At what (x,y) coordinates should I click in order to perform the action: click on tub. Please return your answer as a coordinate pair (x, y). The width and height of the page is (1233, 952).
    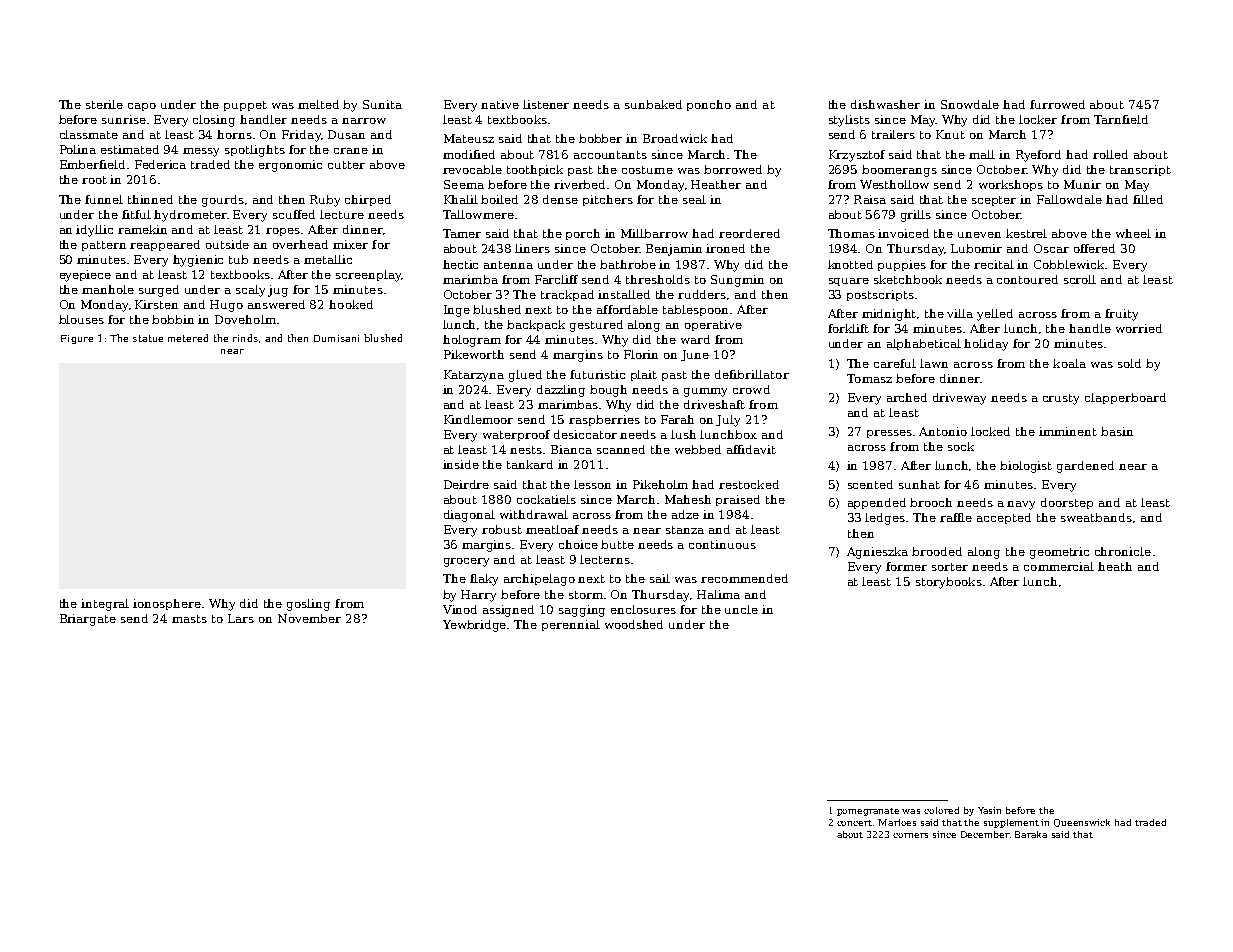
    Looking at the image, I should click on (238, 259).
